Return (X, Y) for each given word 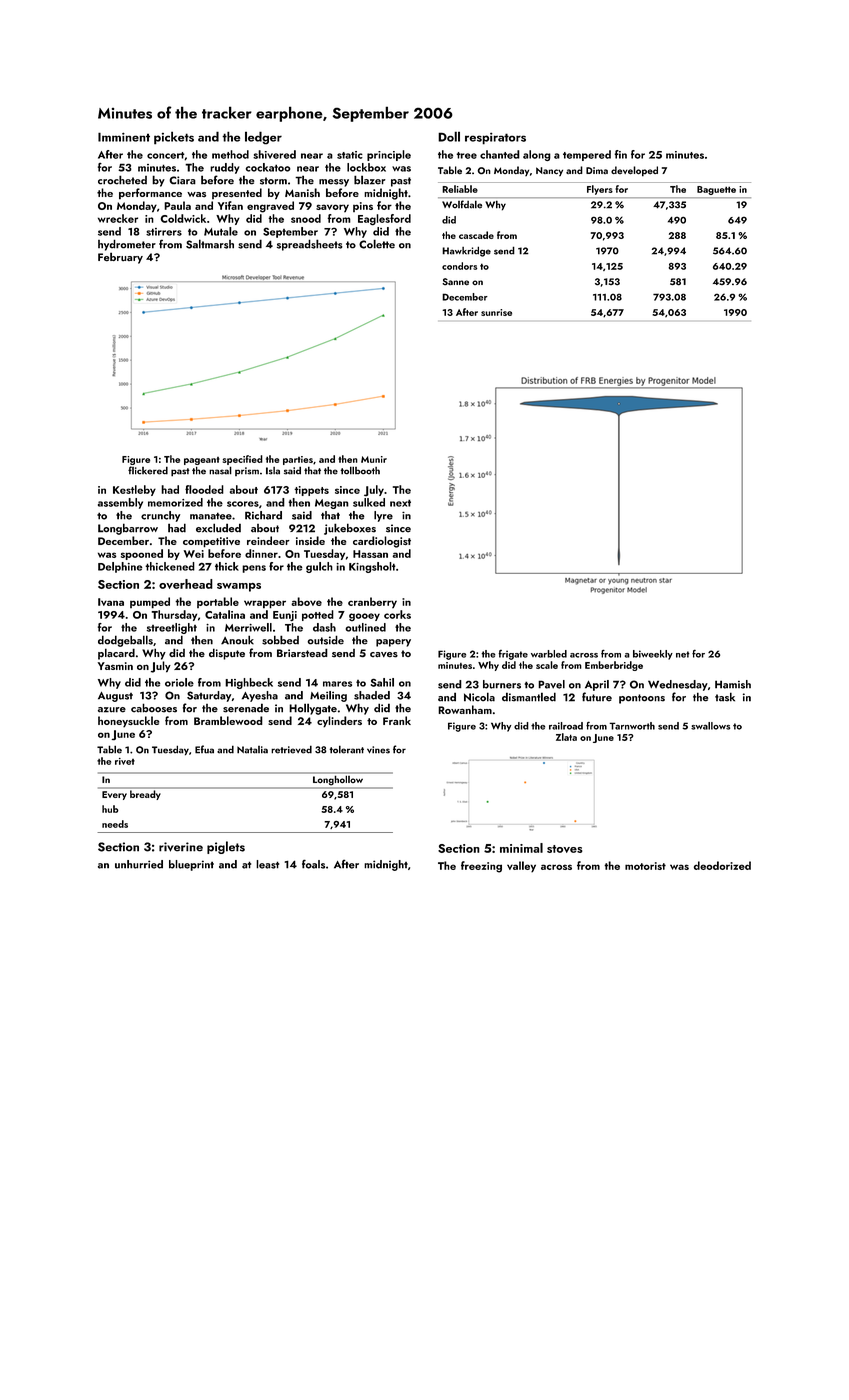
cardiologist (382, 542)
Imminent (124, 137)
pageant (202, 461)
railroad (566, 726)
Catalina (225, 614)
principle (389, 155)
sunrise (496, 312)
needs (115, 824)
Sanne (455, 282)
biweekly (653, 655)
